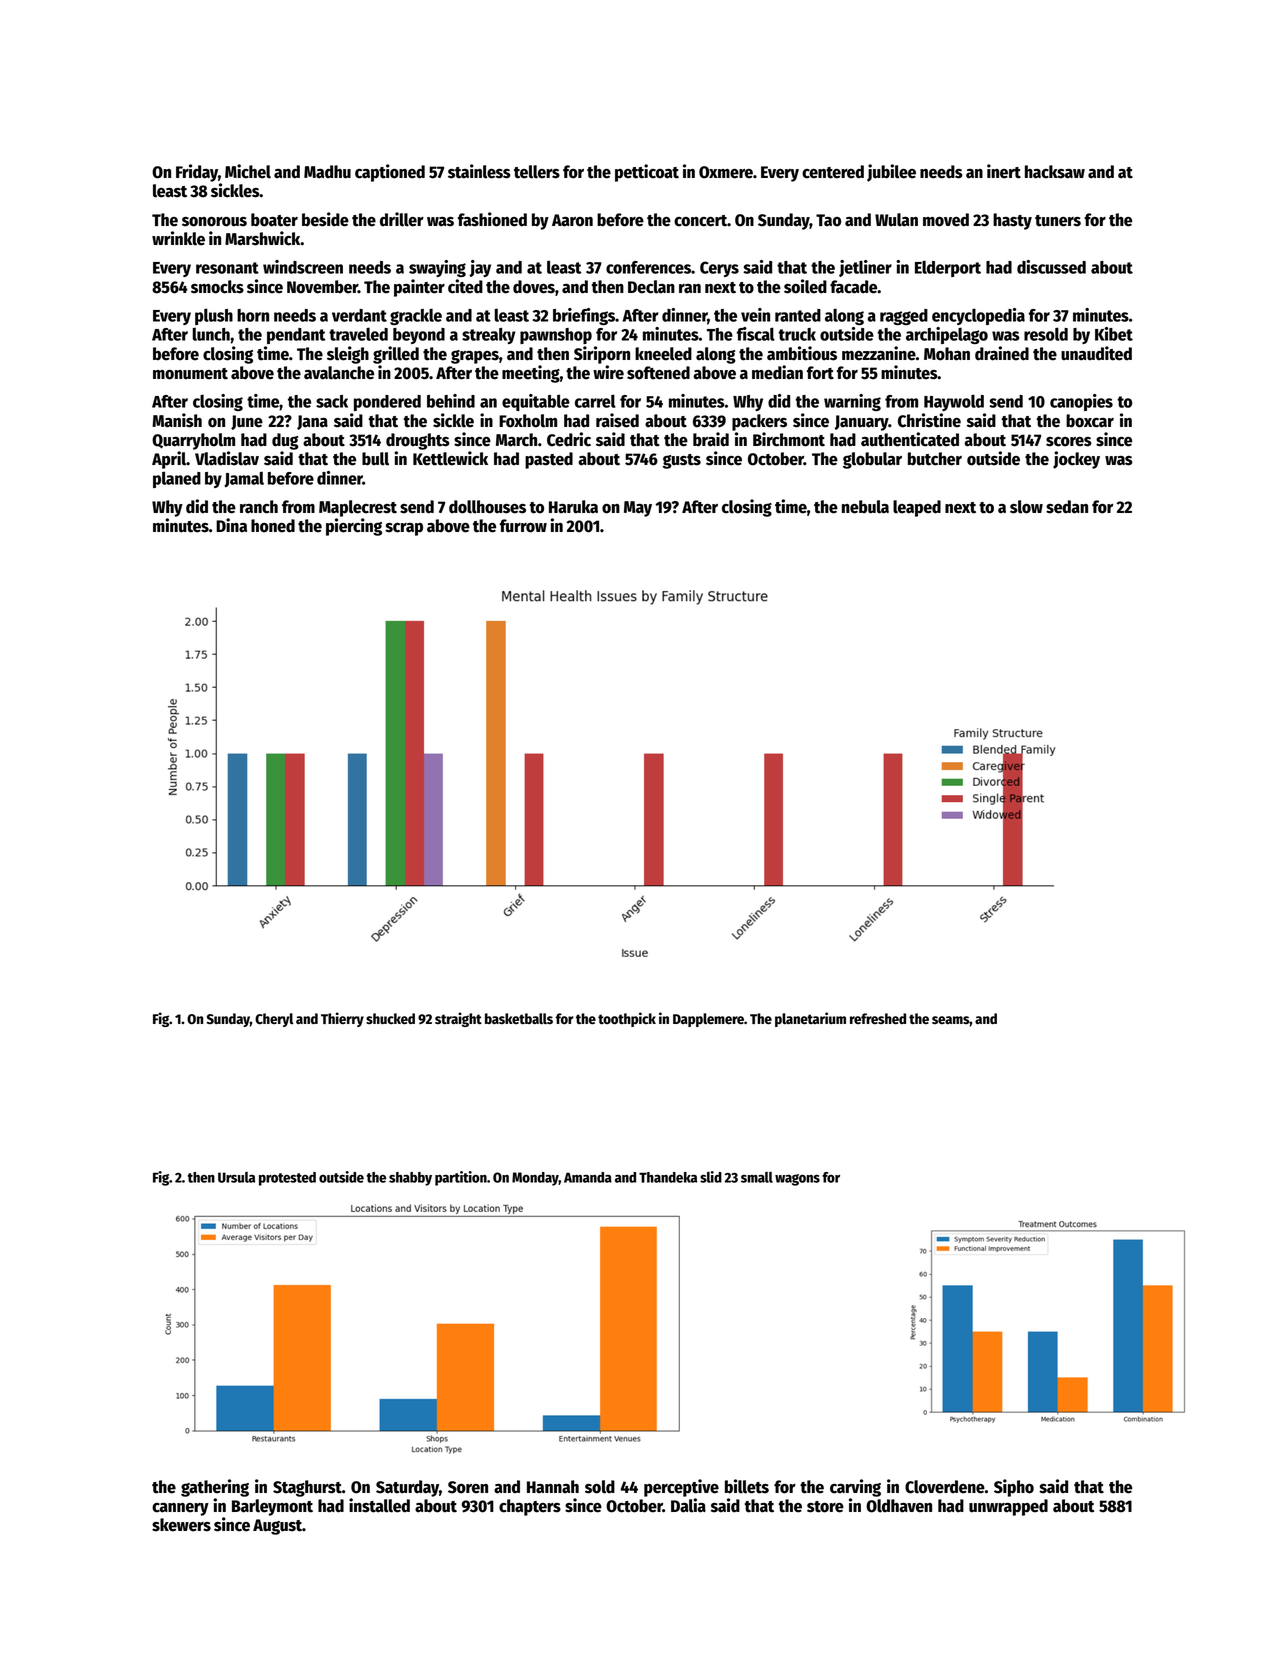 The image size is (1285, 1663). What do you see at coordinates (342, 1019) in the screenshot?
I see `Thierry` at bounding box center [342, 1019].
